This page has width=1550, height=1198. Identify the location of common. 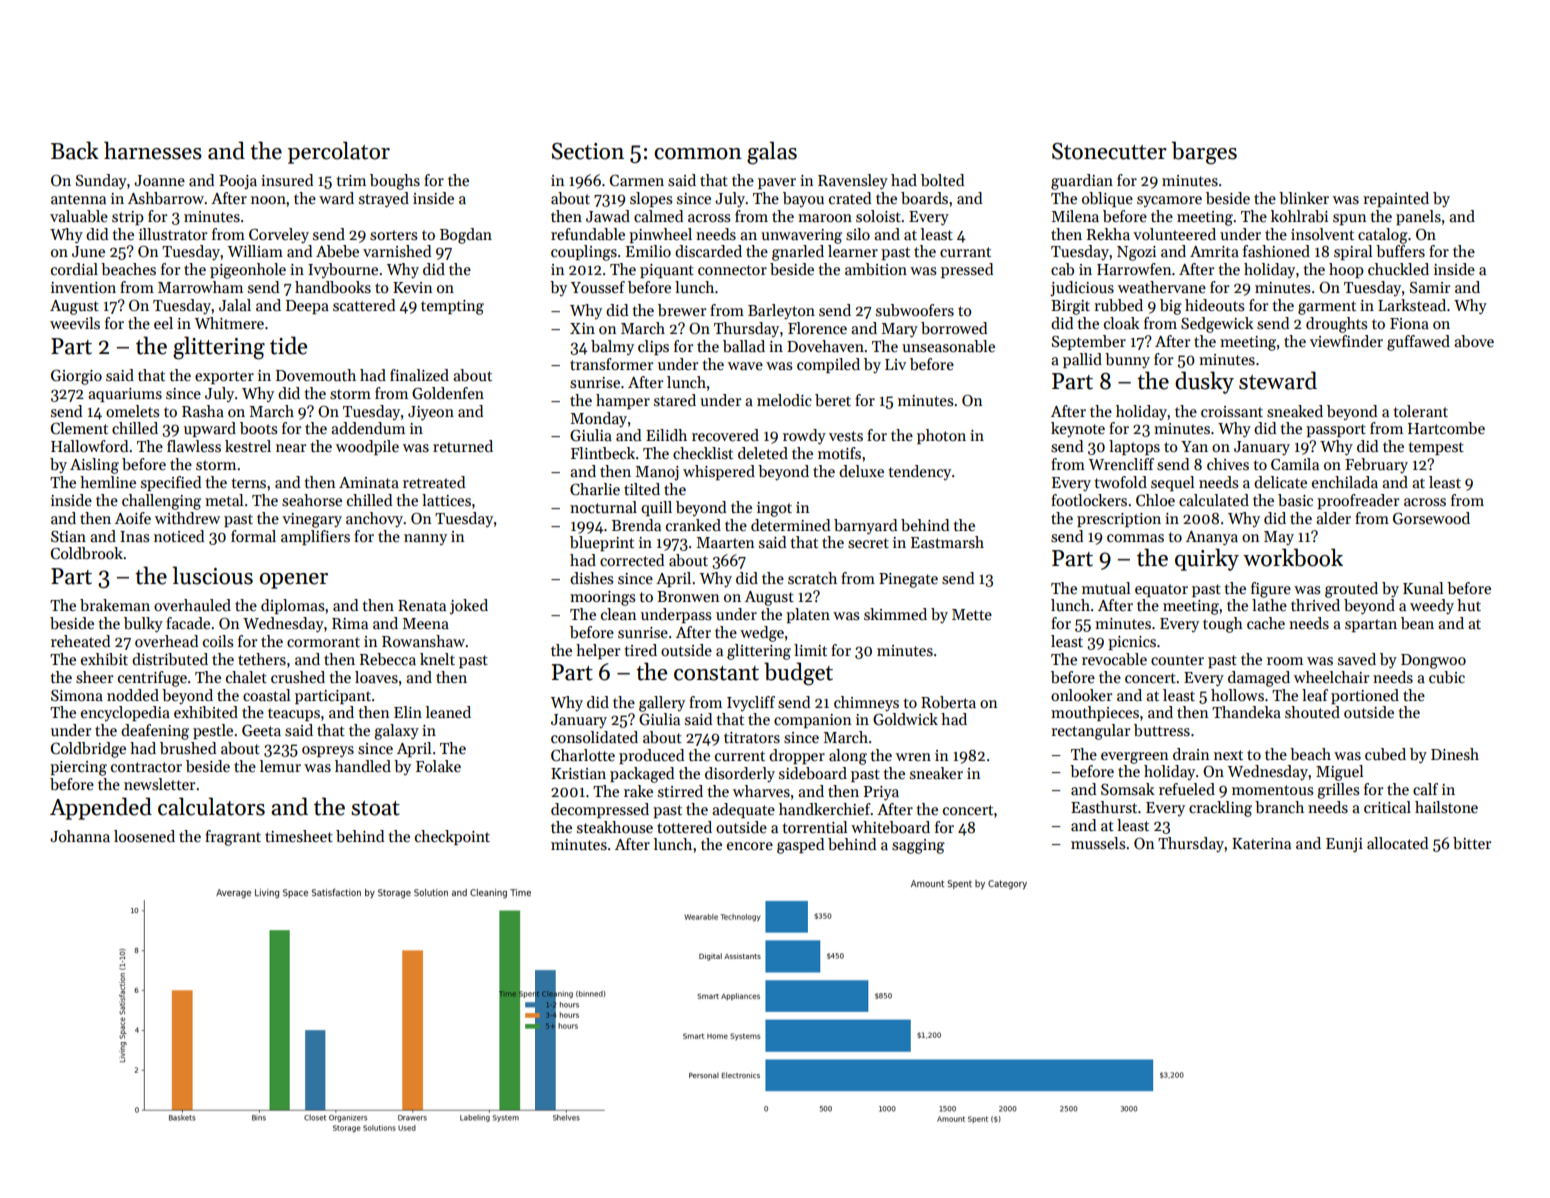
(698, 154).
